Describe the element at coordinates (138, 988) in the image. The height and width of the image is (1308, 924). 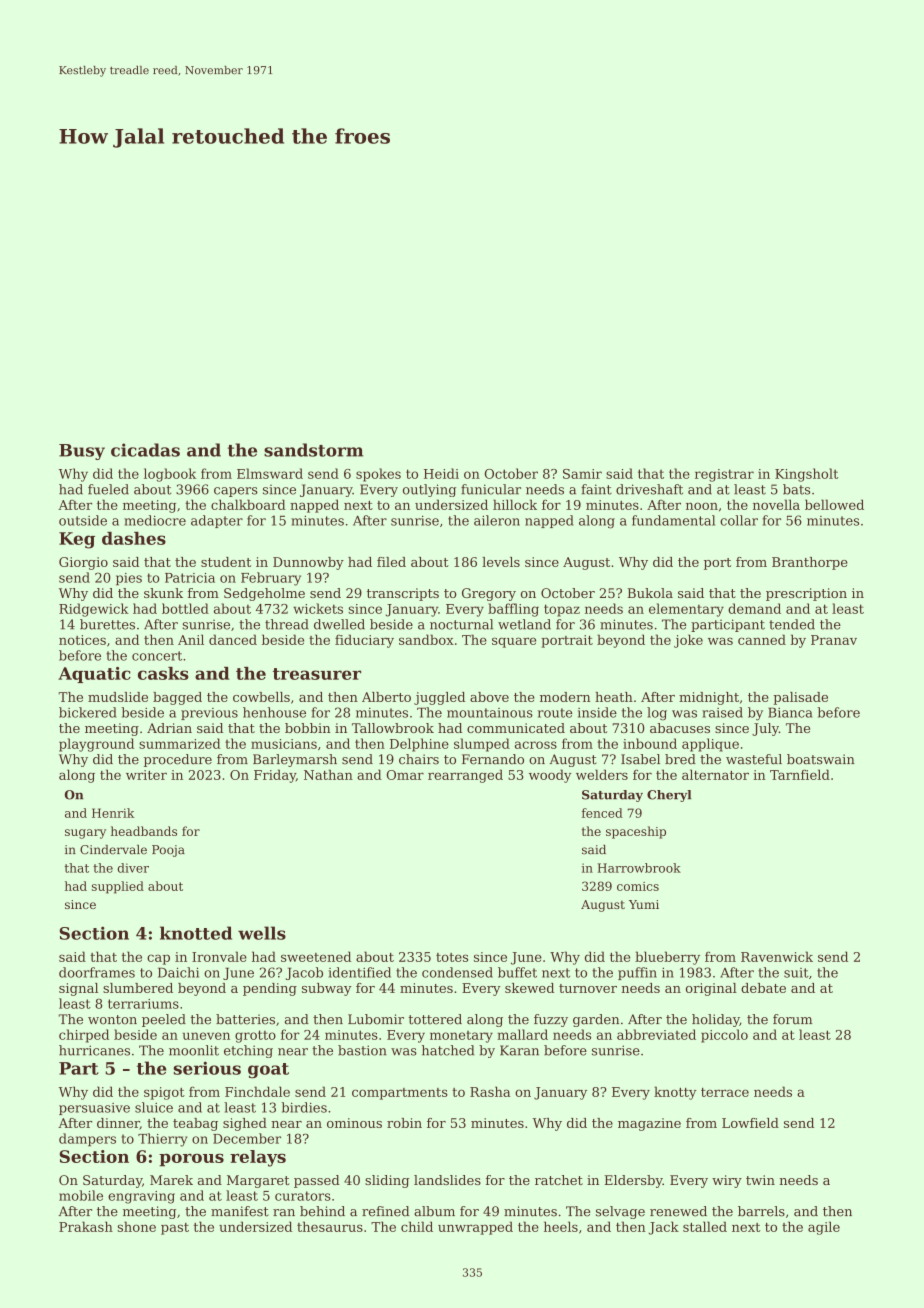
I see `slumbered` at that location.
